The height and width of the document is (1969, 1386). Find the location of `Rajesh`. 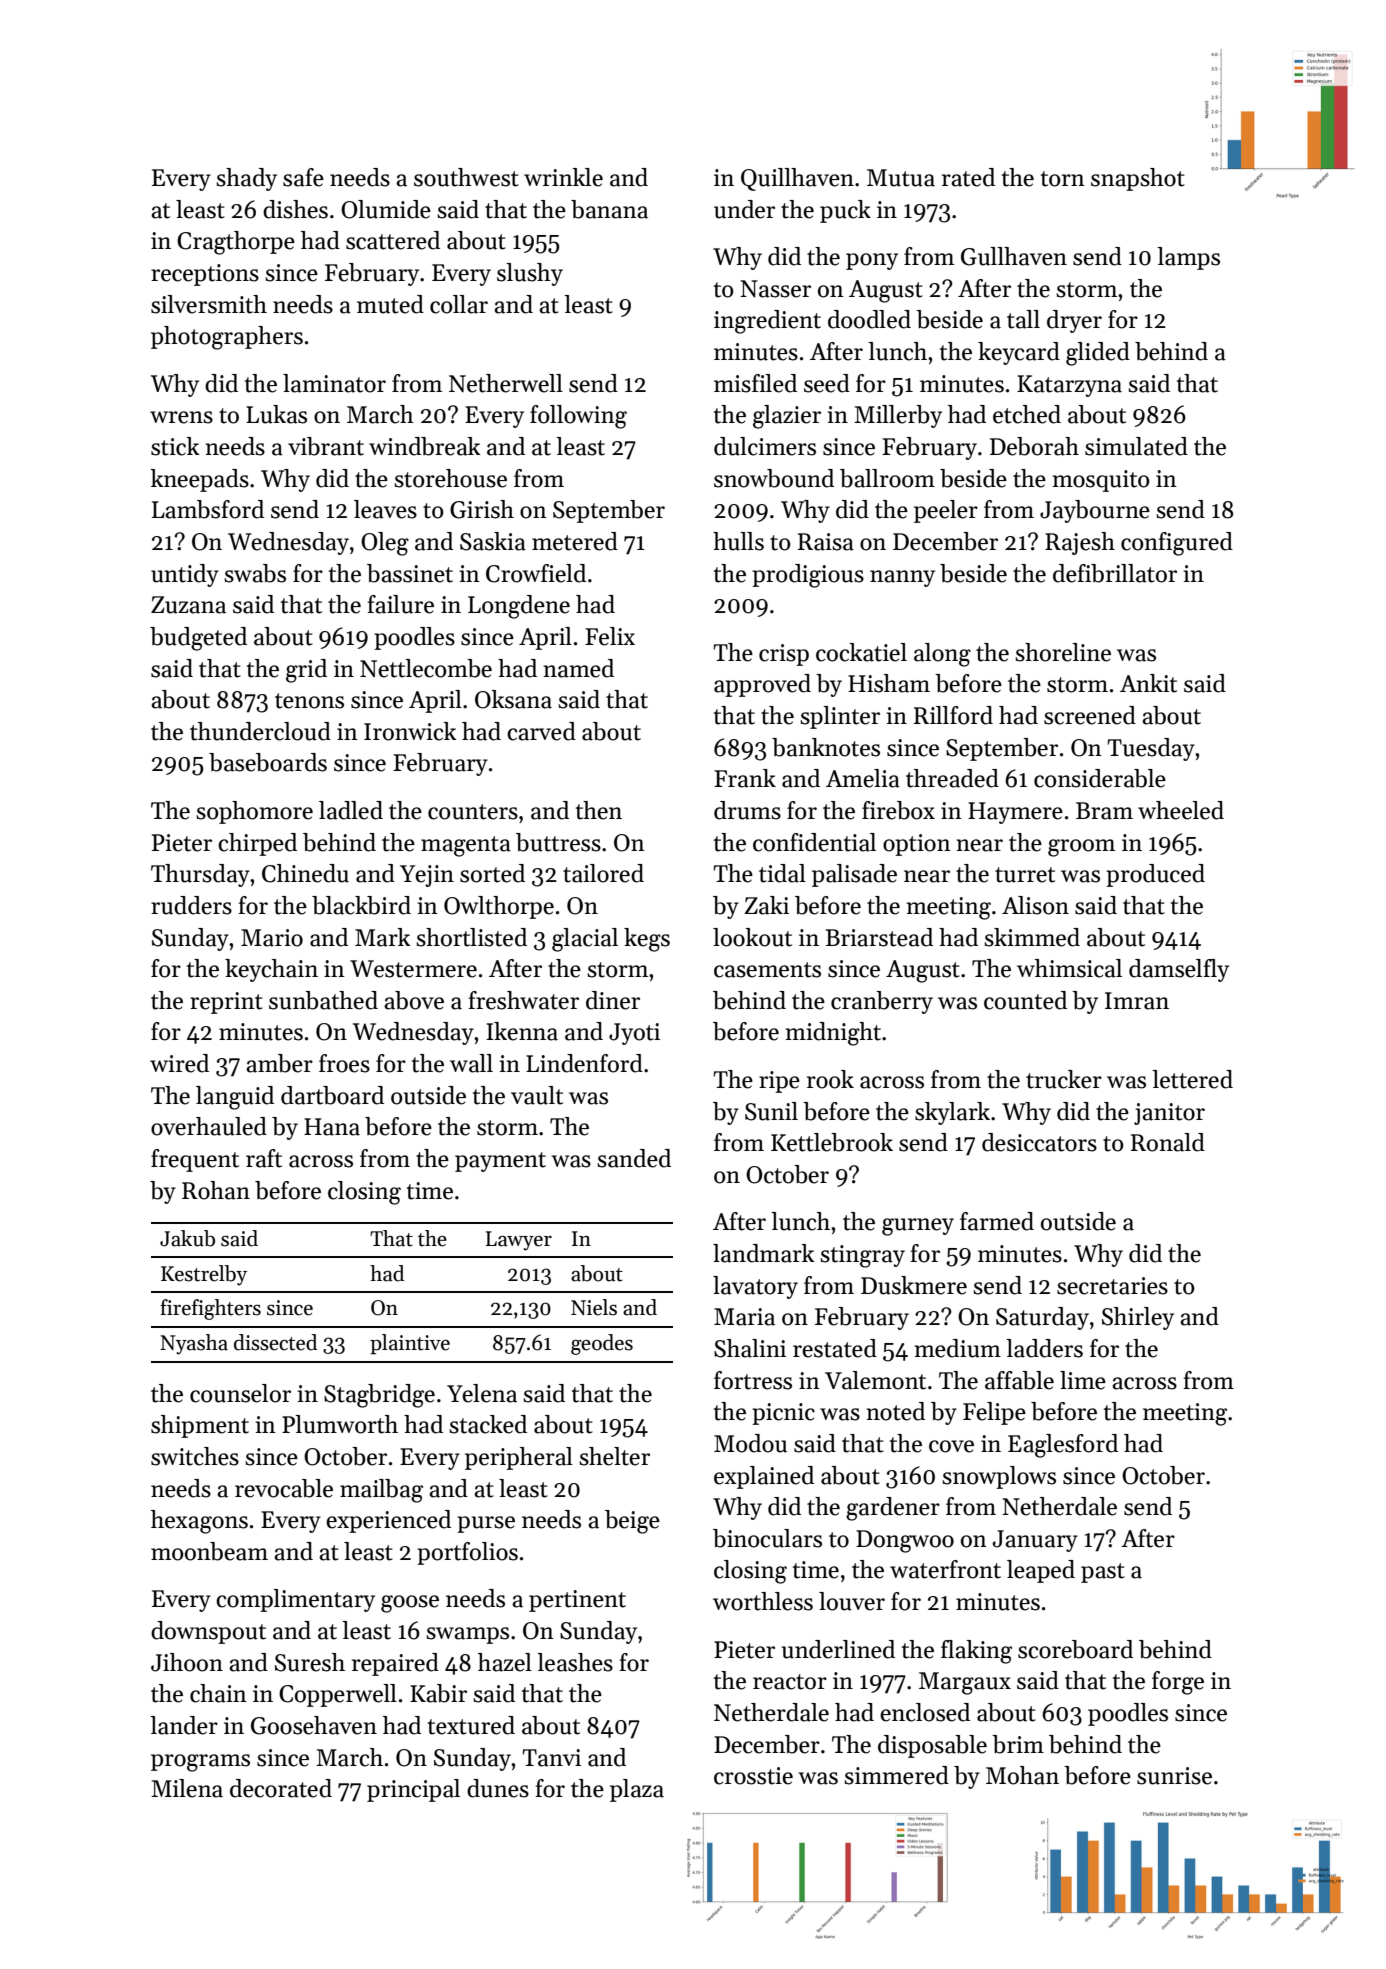

Rajesh is located at coordinates (1080, 543).
